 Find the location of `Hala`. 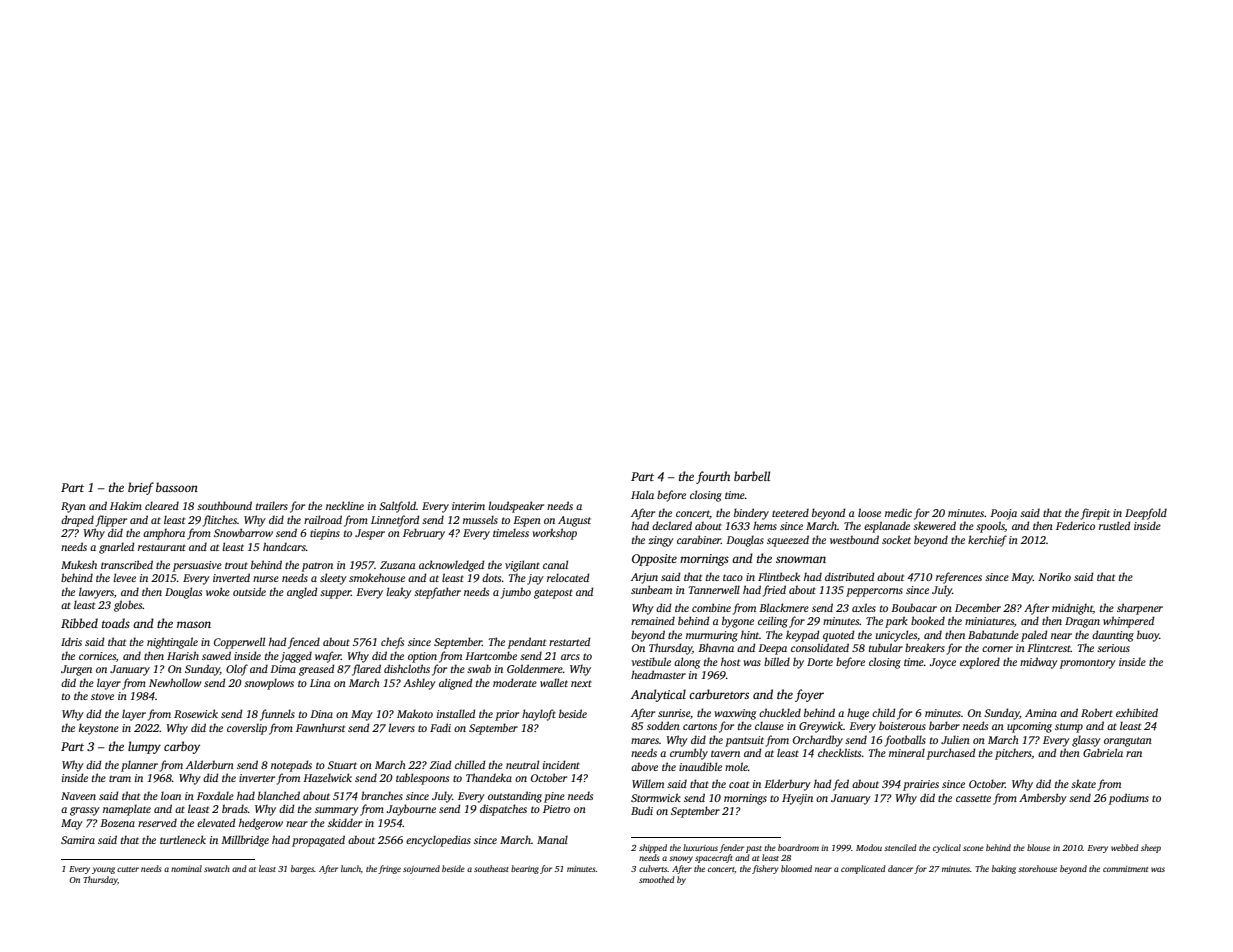

Hala is located at coordinates (642, 494).
